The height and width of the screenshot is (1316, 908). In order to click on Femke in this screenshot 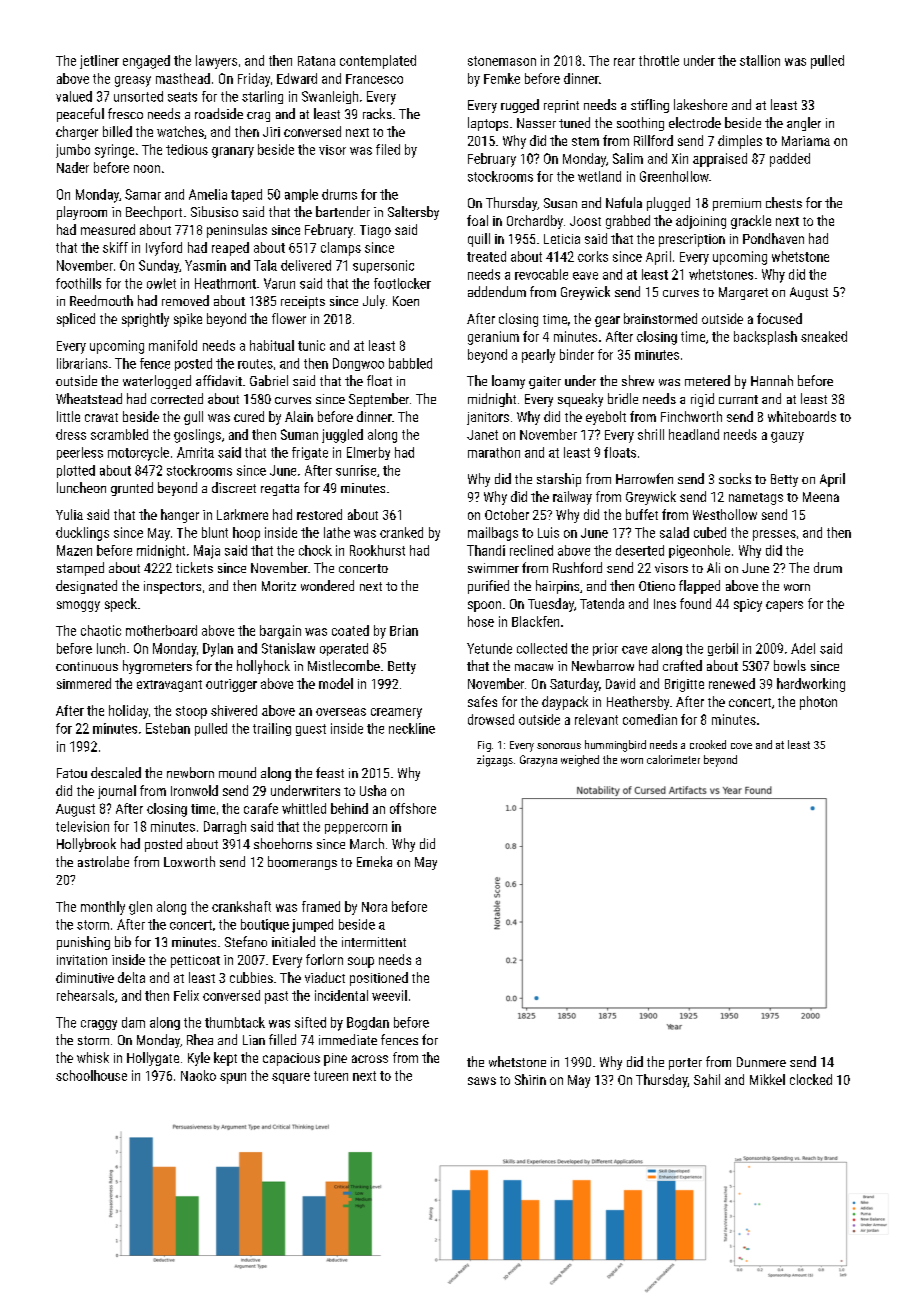, I will do `click(502, 78)`.
